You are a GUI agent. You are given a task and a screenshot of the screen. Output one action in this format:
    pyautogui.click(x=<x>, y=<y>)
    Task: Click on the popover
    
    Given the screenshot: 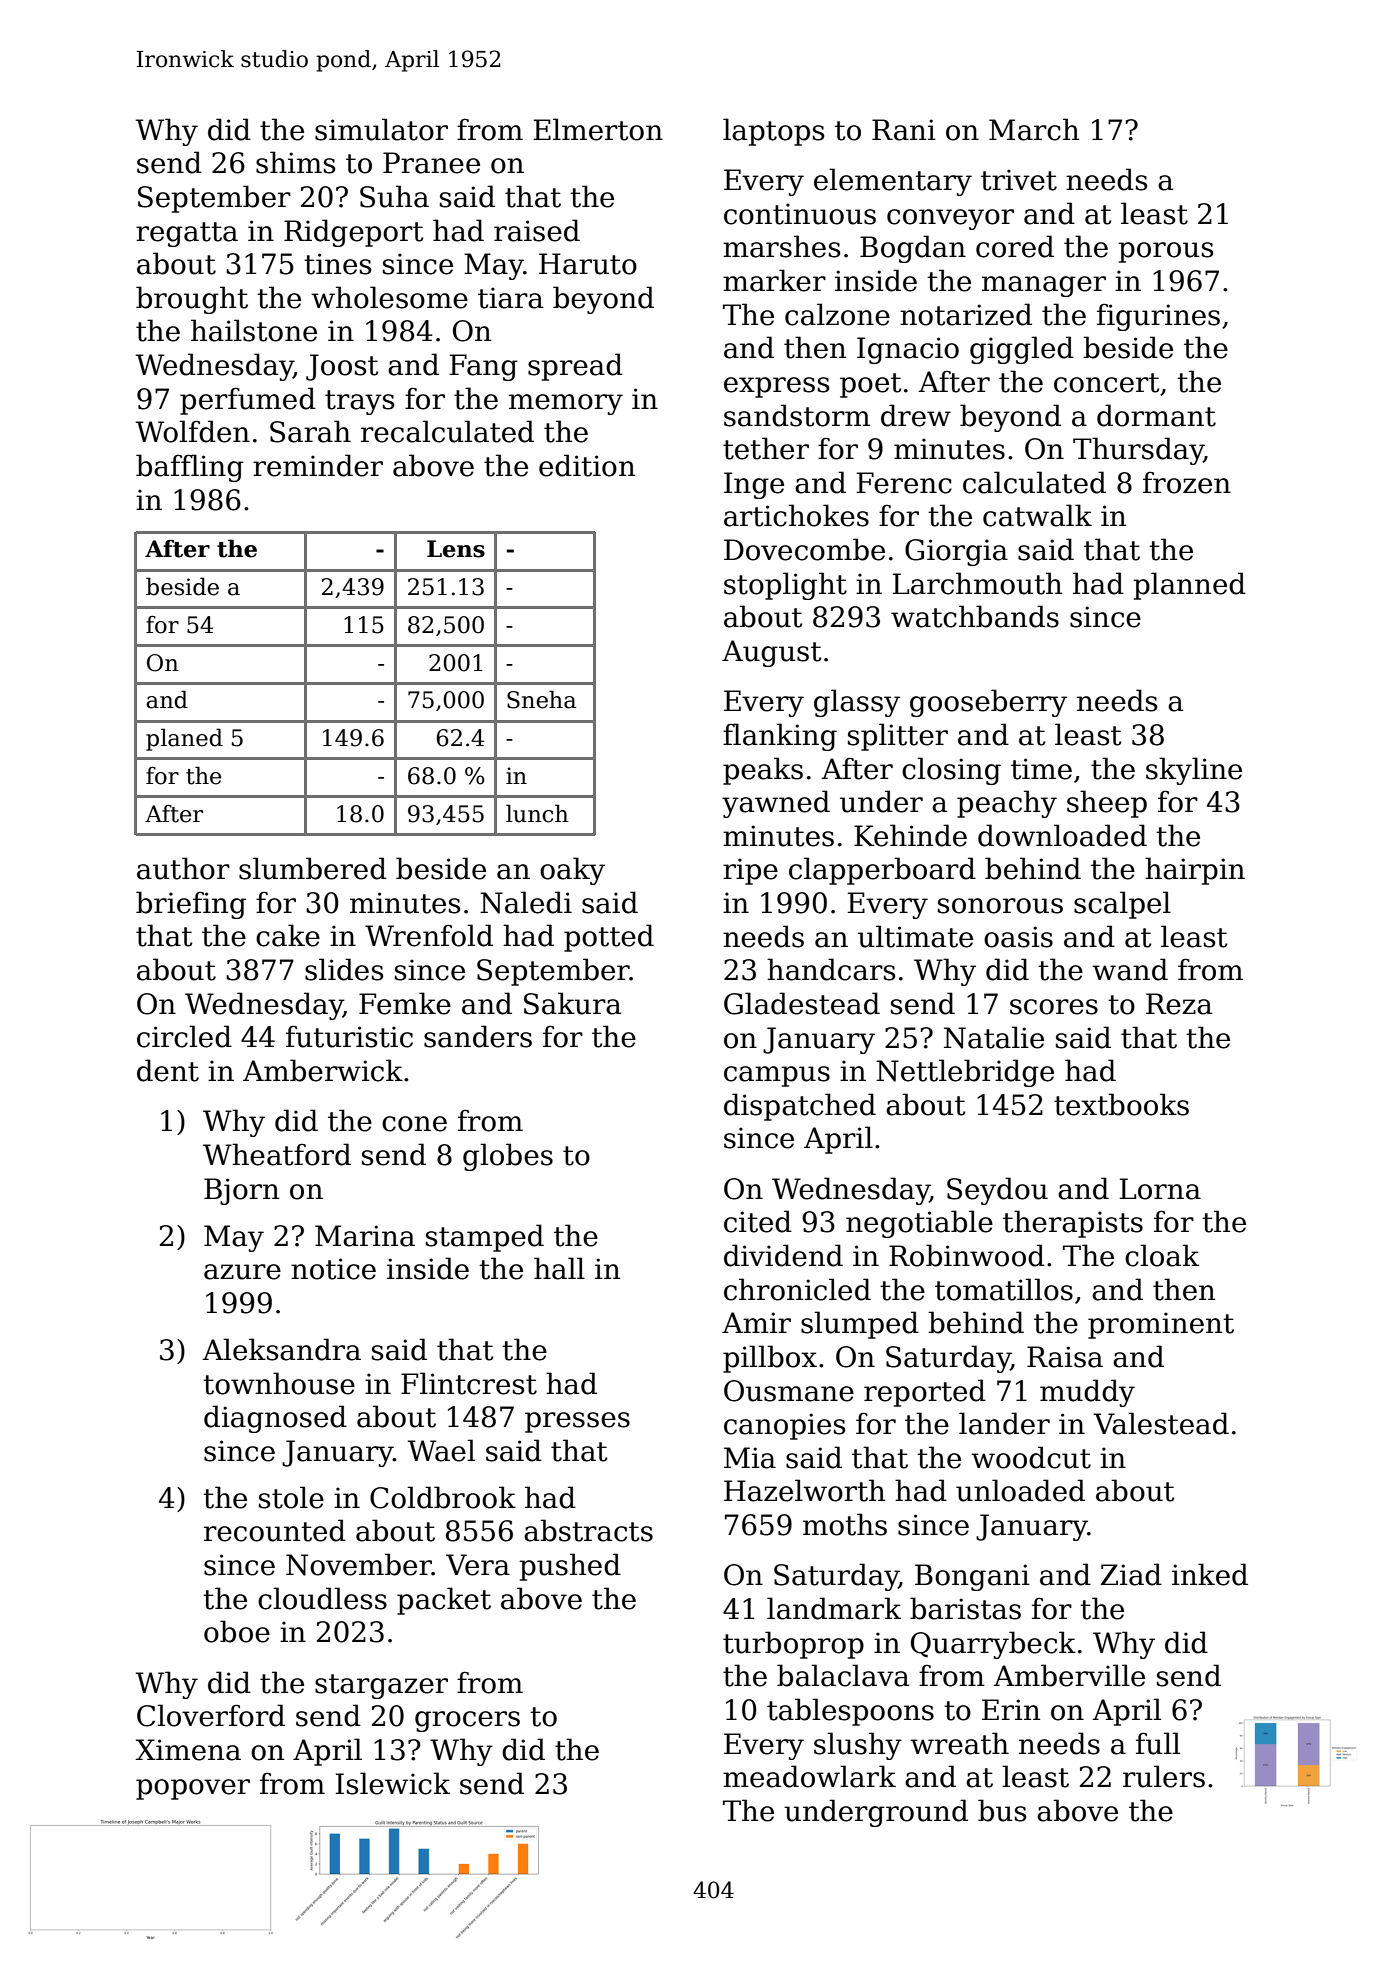 What is the action you would take?
    pyautogui.click(x=193, y=1789)
